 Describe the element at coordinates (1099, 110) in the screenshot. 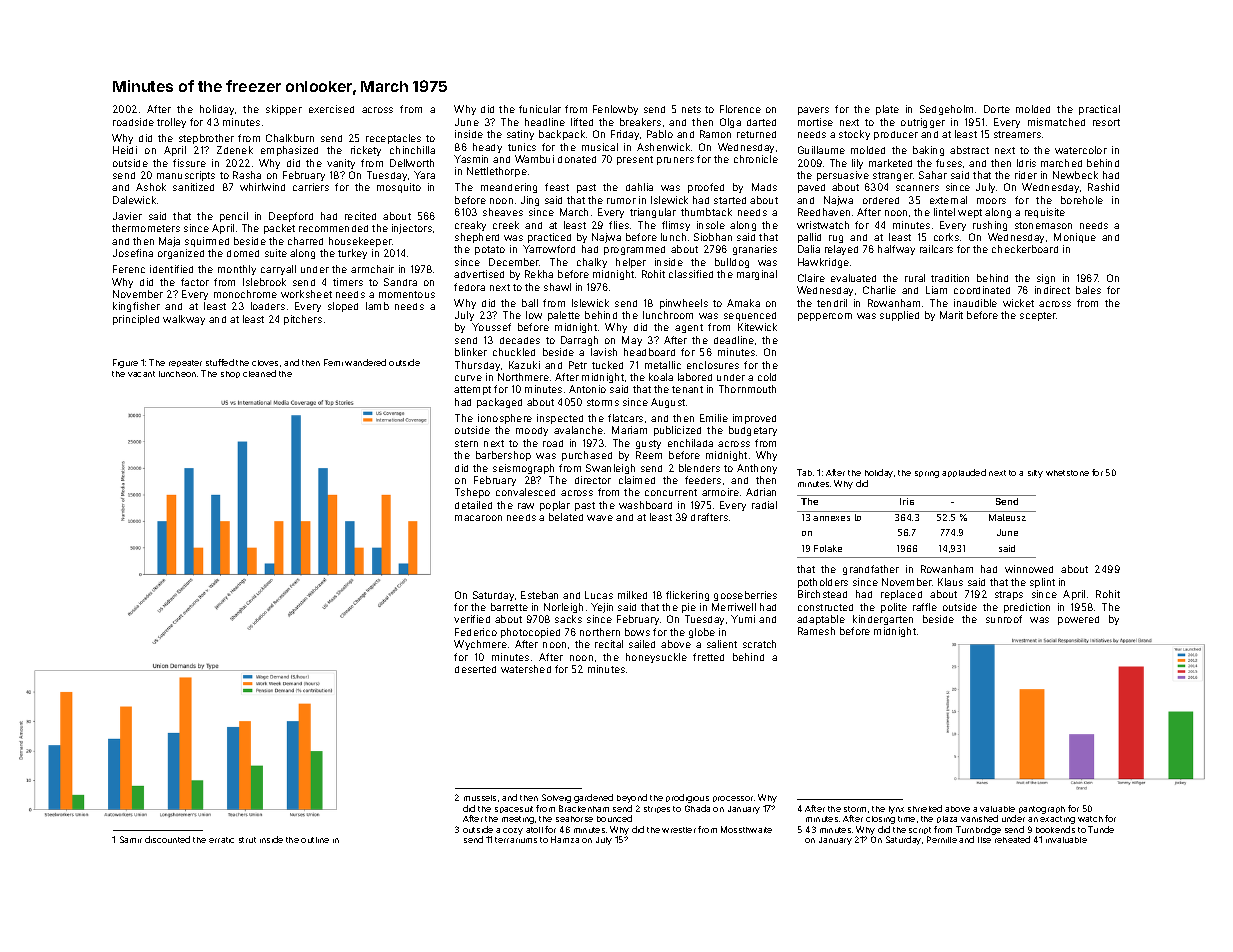

I see `practical` at that location.
